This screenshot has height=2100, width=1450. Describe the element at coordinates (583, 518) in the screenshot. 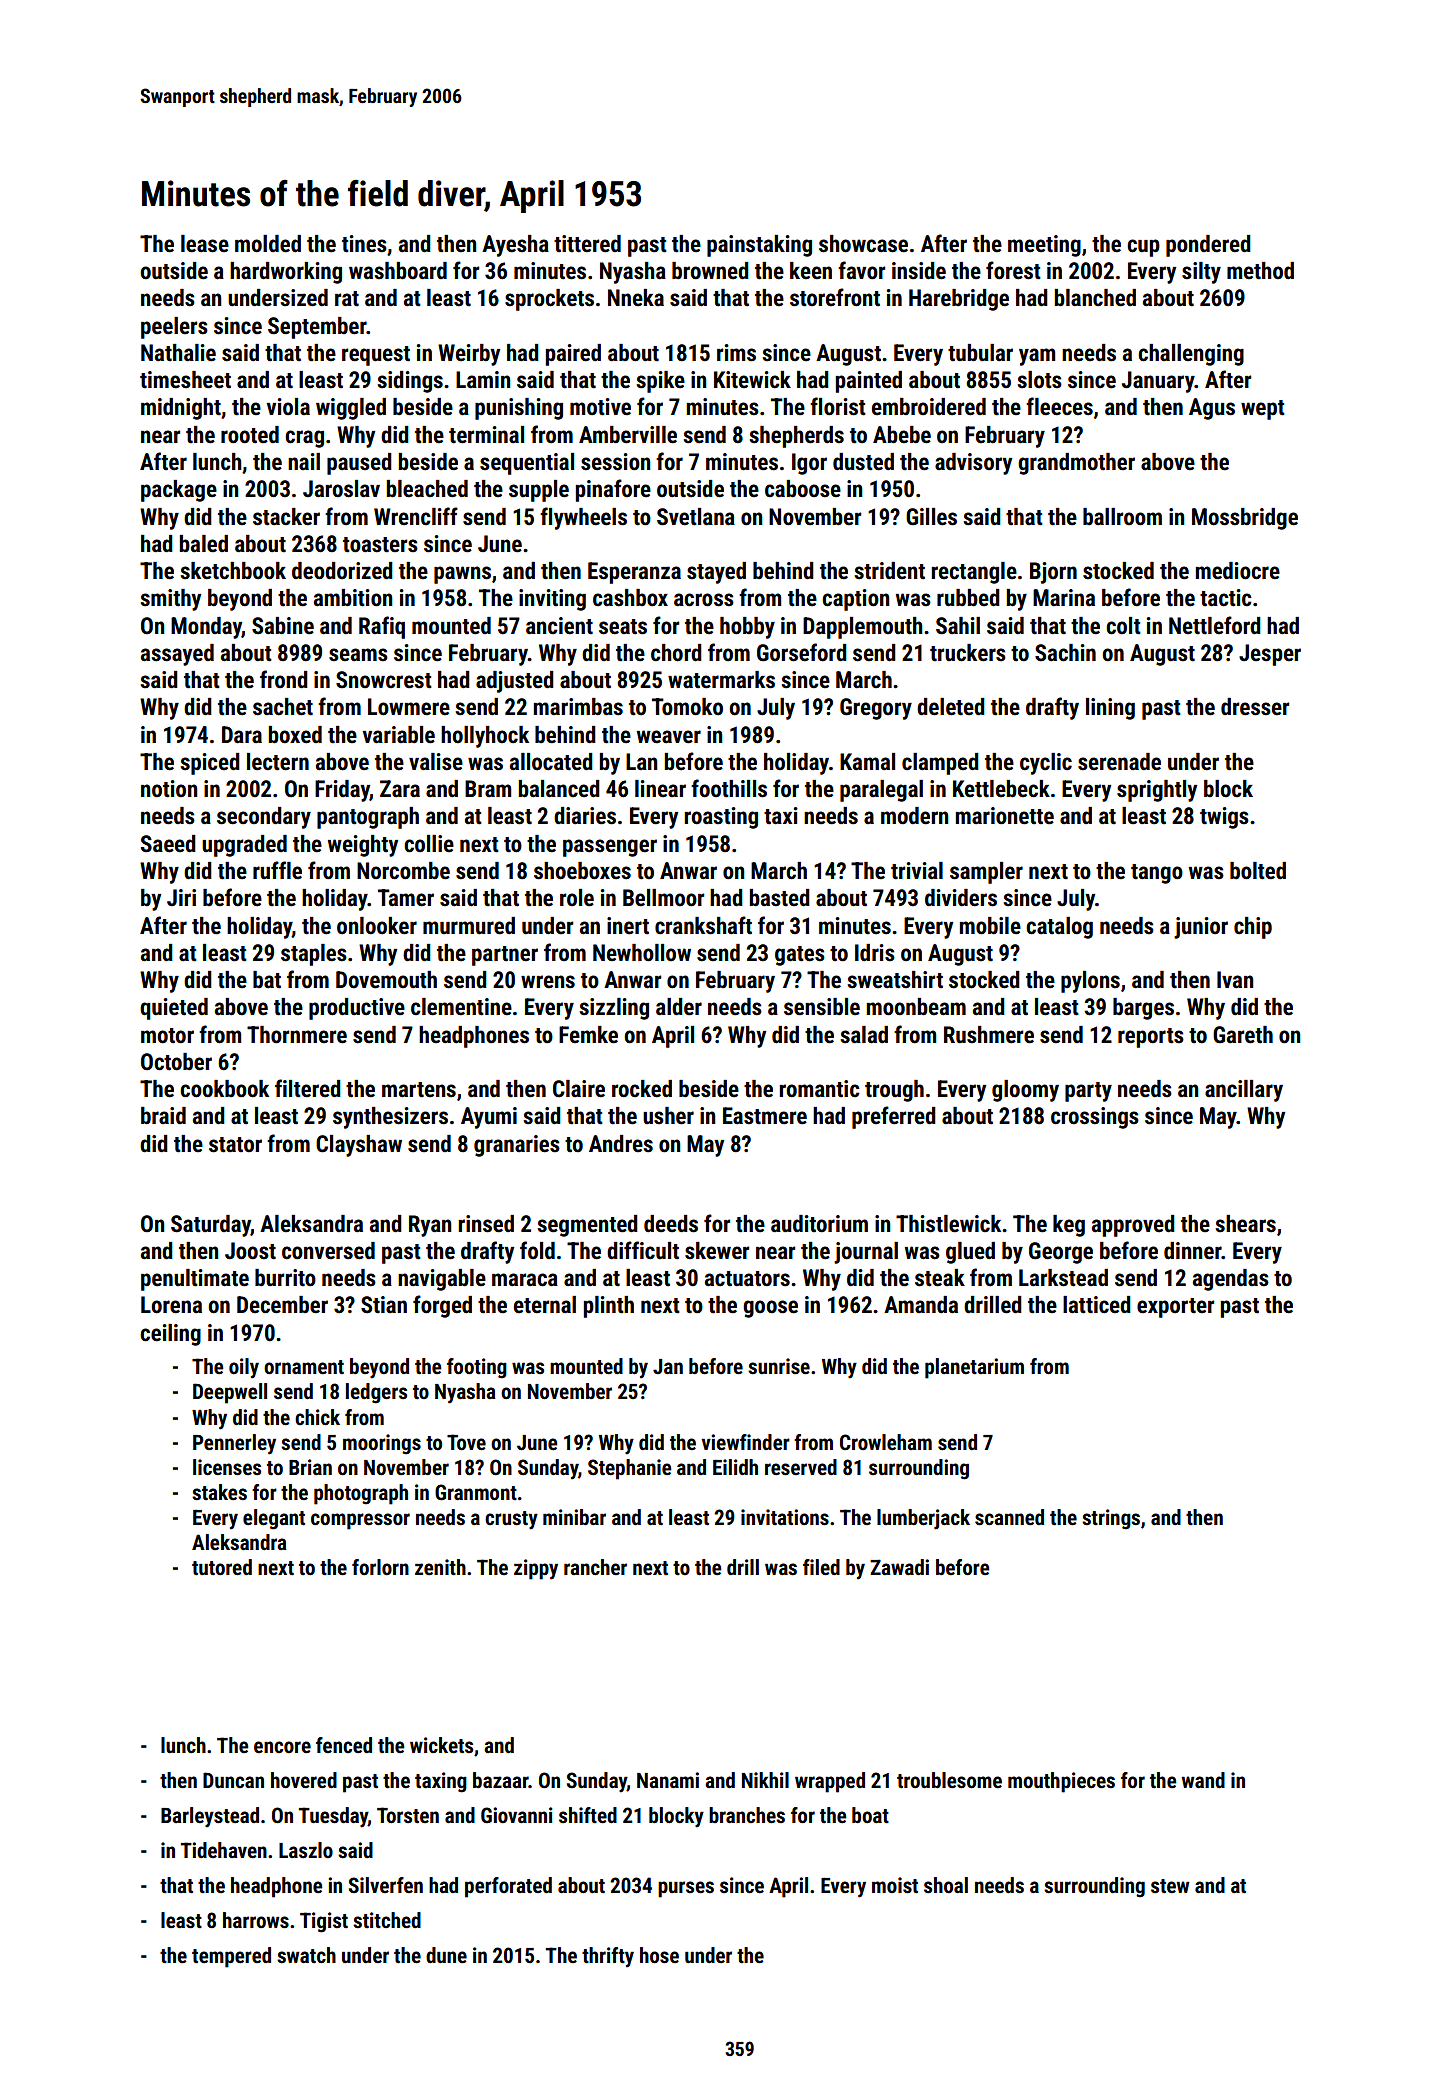

I see `flywheels` at that location.
